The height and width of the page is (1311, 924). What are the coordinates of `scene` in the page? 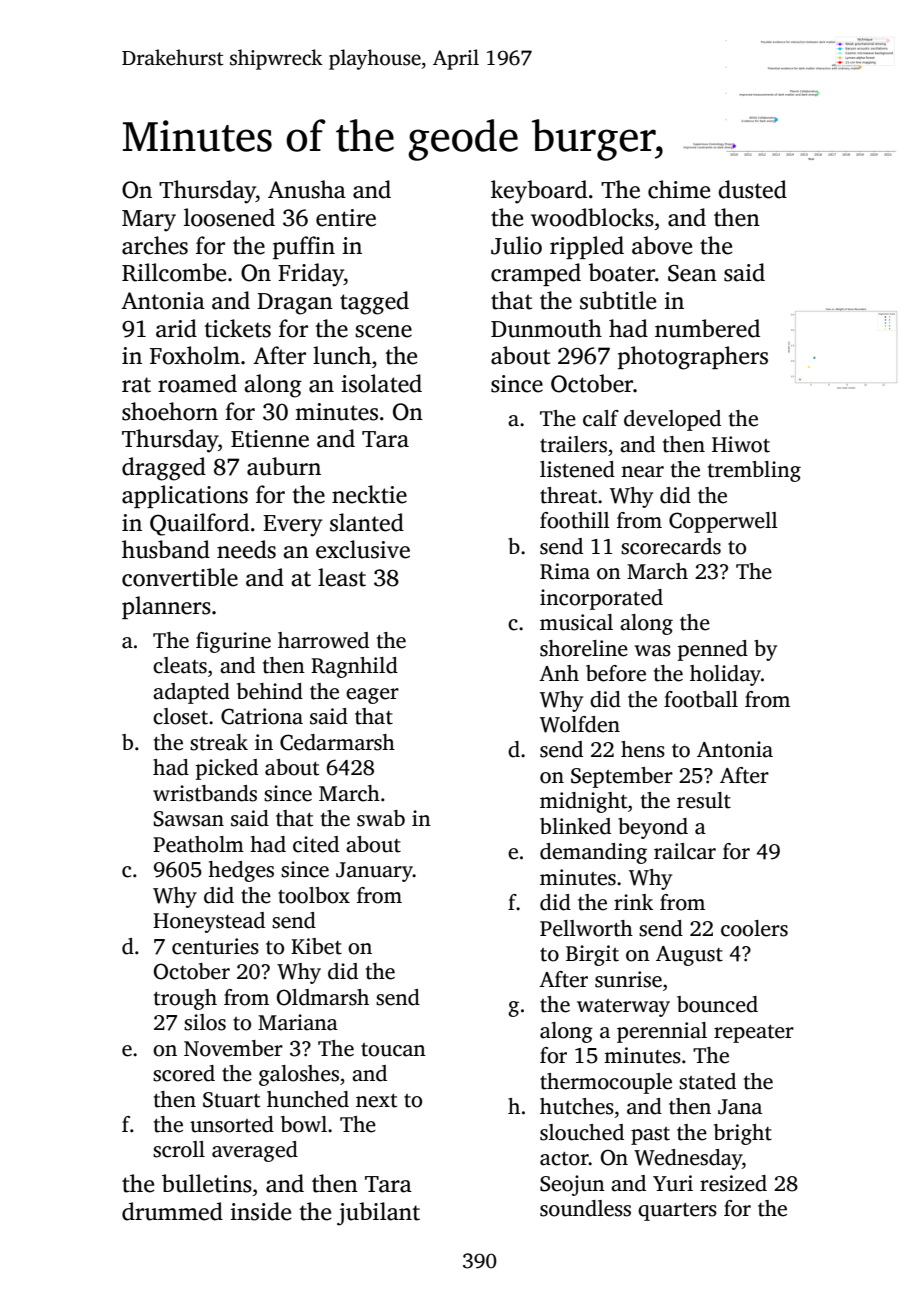 It's located at (383, 331).
